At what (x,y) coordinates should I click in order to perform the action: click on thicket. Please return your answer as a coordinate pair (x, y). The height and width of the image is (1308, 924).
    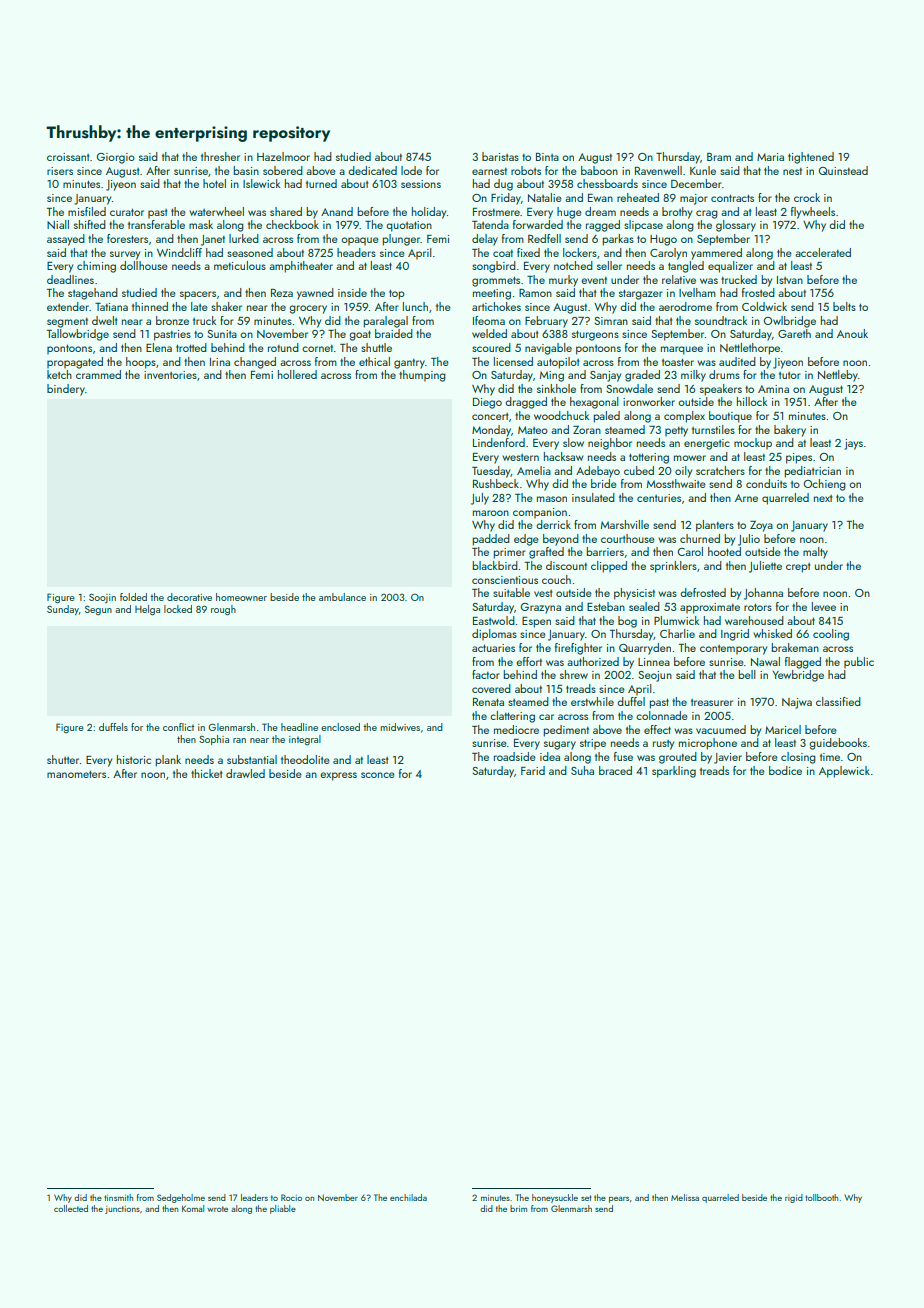
    Looking at the image, I should click on (206, 773).
